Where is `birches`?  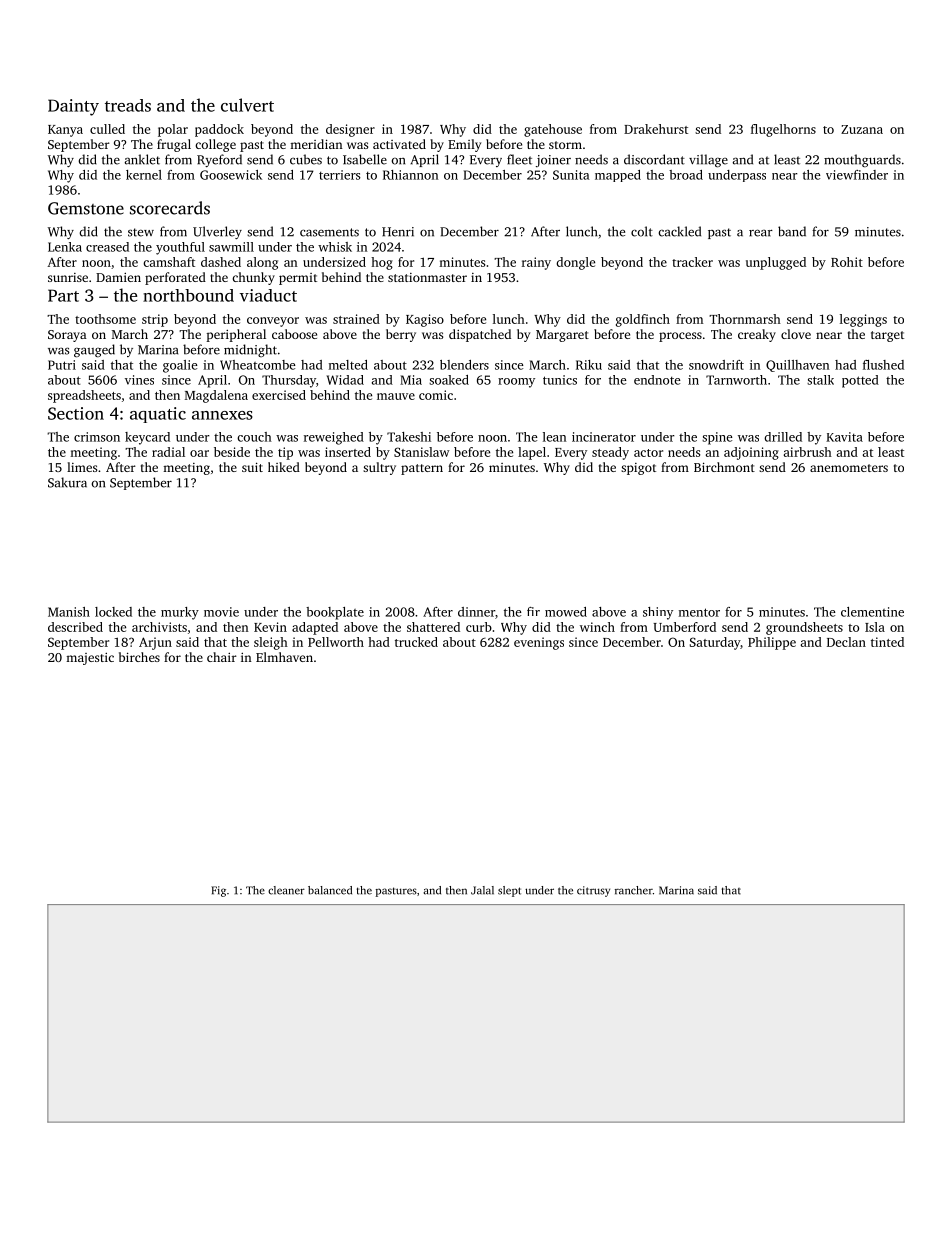 birches is located at coordinates (139, 657).
